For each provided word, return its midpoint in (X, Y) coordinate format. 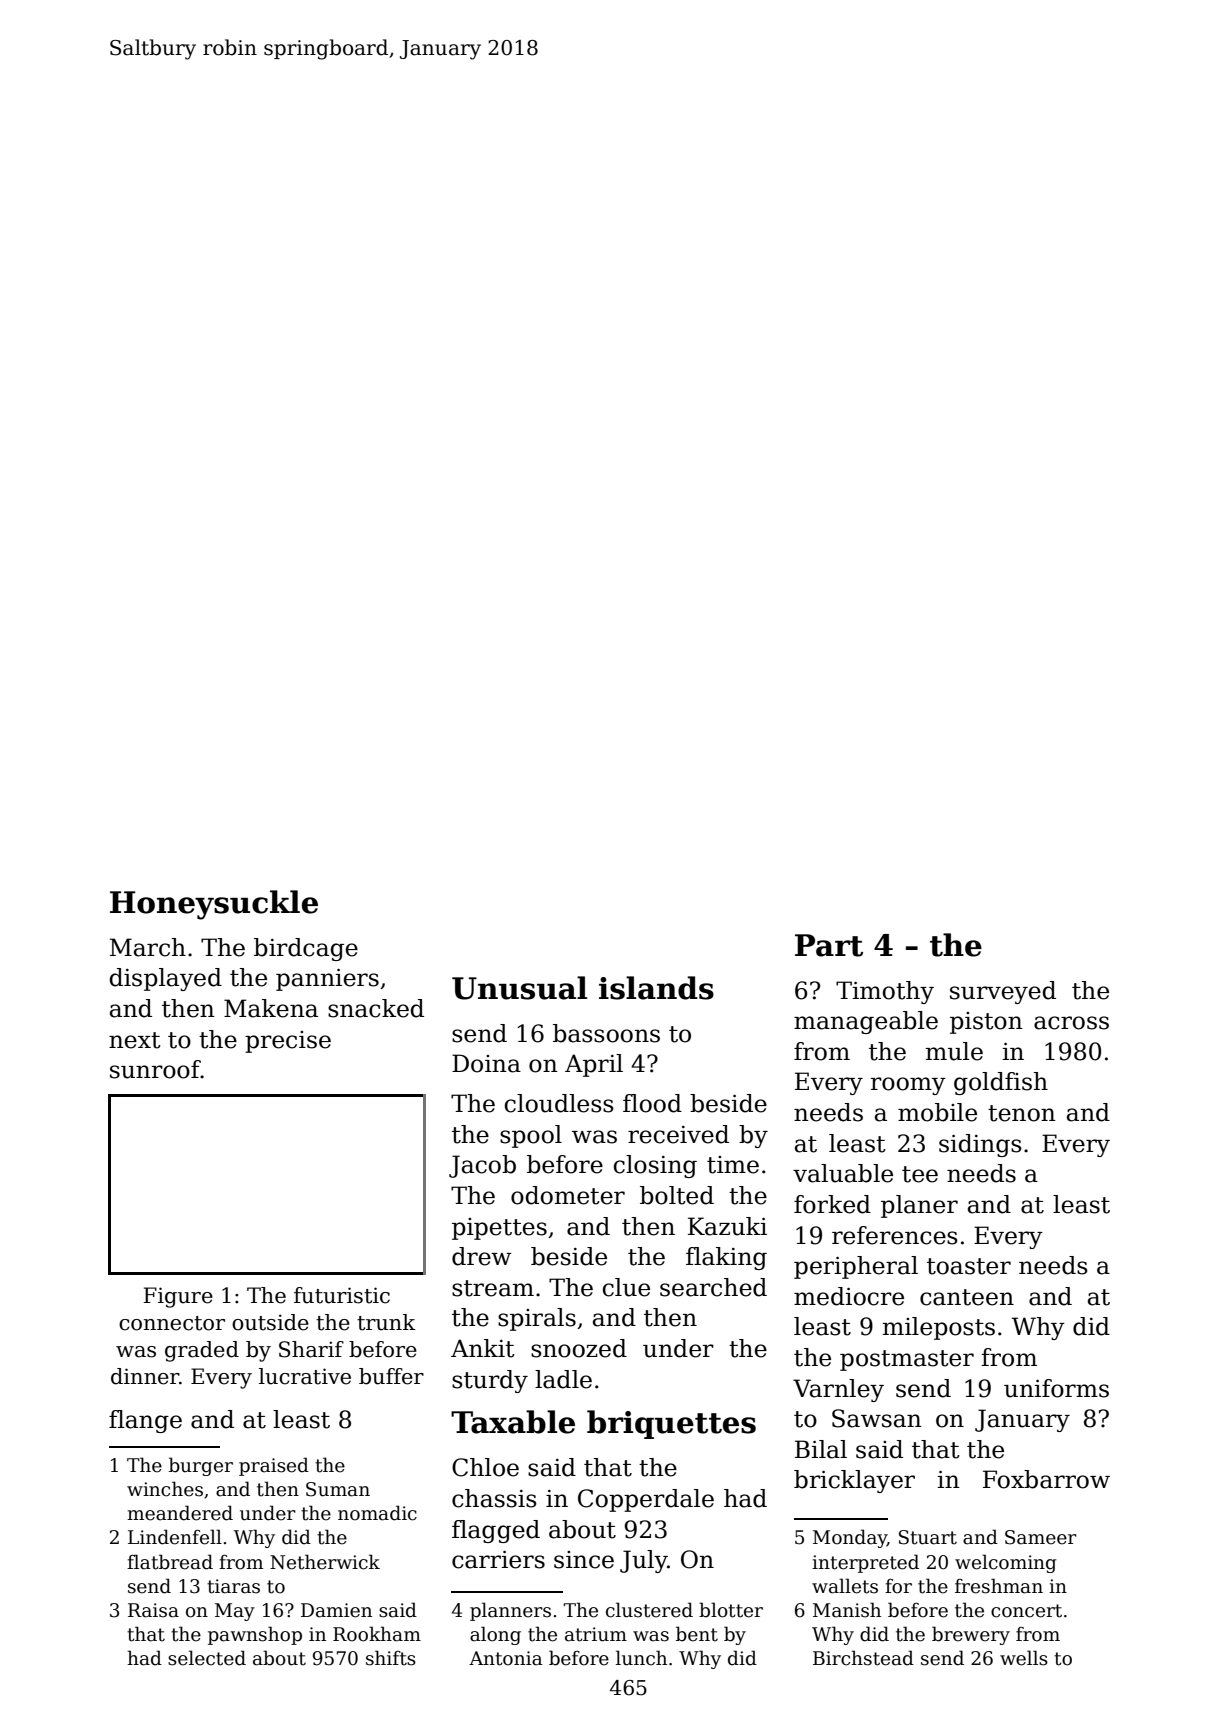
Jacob (482, 1166)
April (594, 1065)
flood (652, 1103)
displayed (166, 979)
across (1071, 1023)
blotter (731, 1610)
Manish (847, 1610)
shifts (391, 1658)
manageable (866, 1022)
